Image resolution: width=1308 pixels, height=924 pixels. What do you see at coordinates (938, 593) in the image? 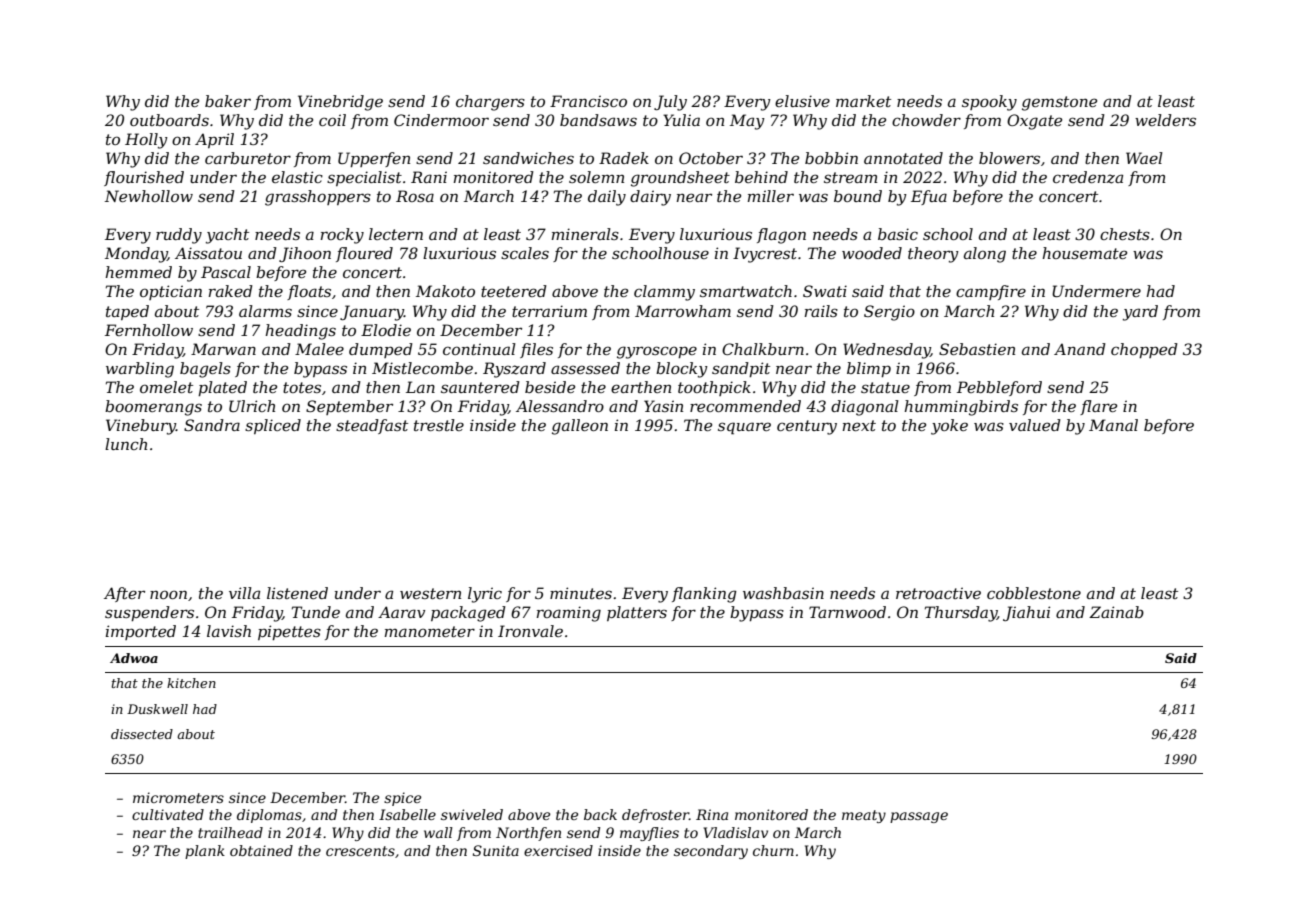
I see `retroactive` at bounding box center [938, 593].
